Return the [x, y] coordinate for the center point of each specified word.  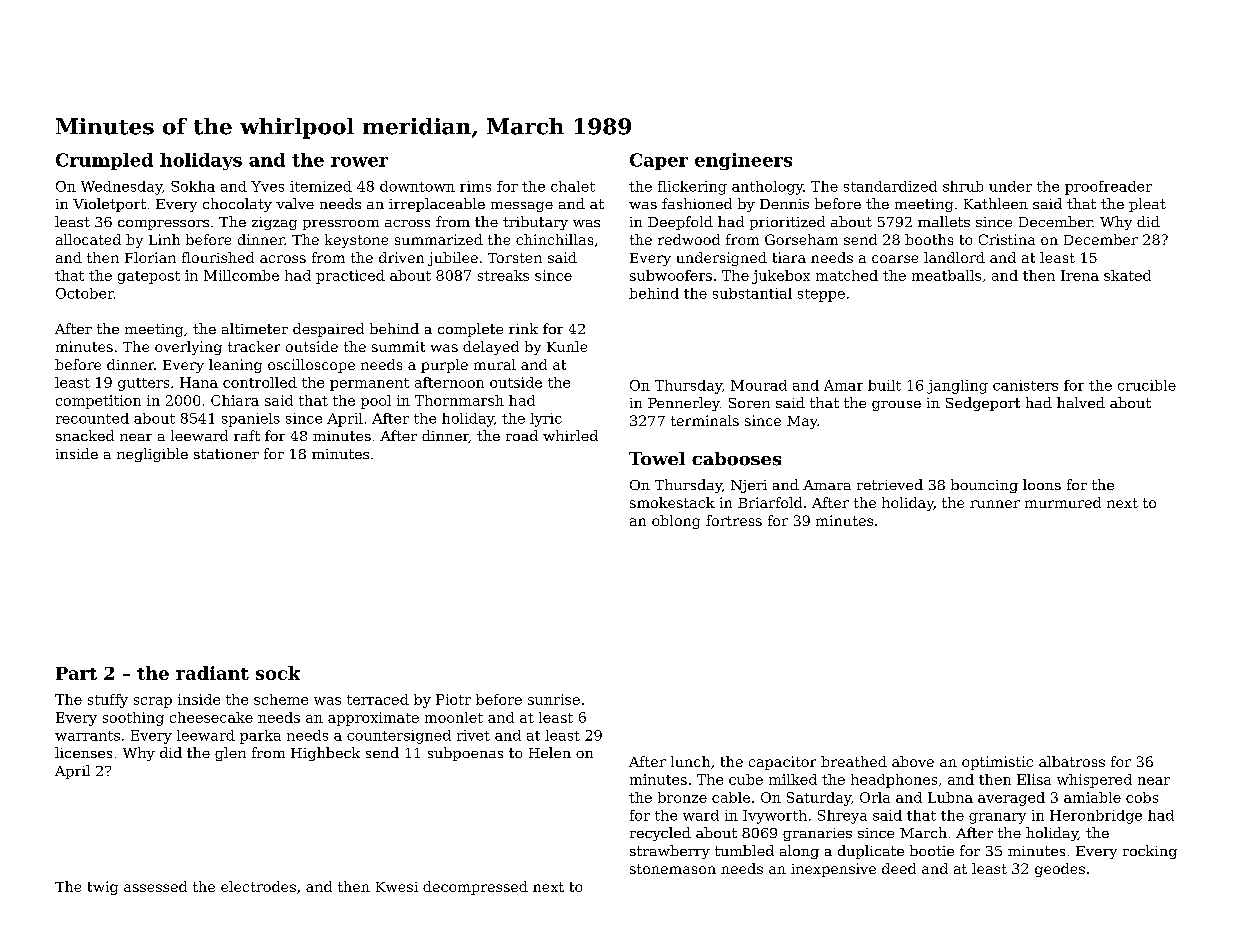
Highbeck [325, 754]
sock [278, 673]
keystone [356, 241]
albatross [1072, 761]
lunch [690, 761]
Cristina [1007, 239]
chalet [573, 186]
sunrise [554, 699]
